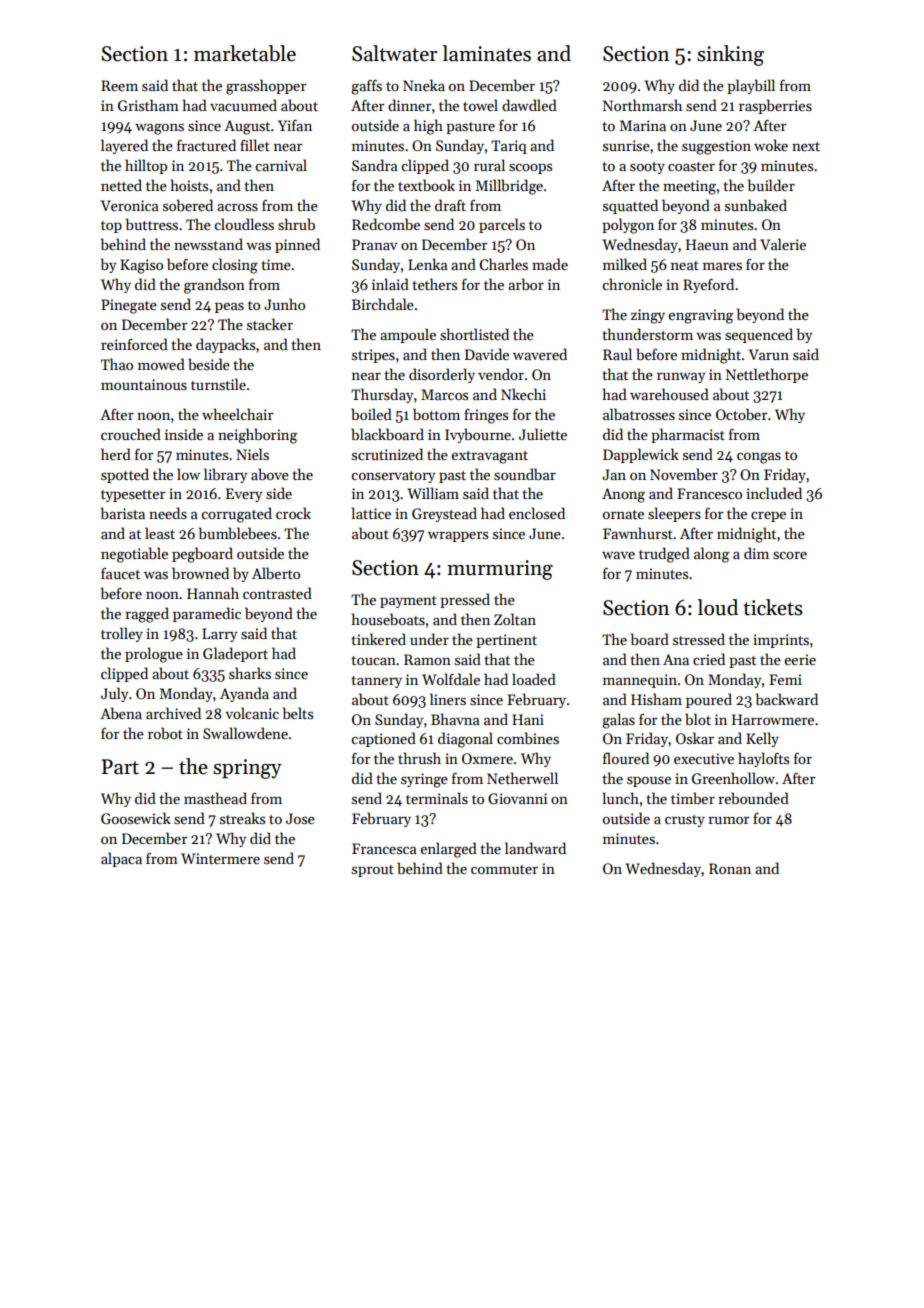 This screenshot has width=924, height=1308. What do you see at coordinates (773, 607) in the screenshot?
I see `tickets` at bounding box center [773, 607].
